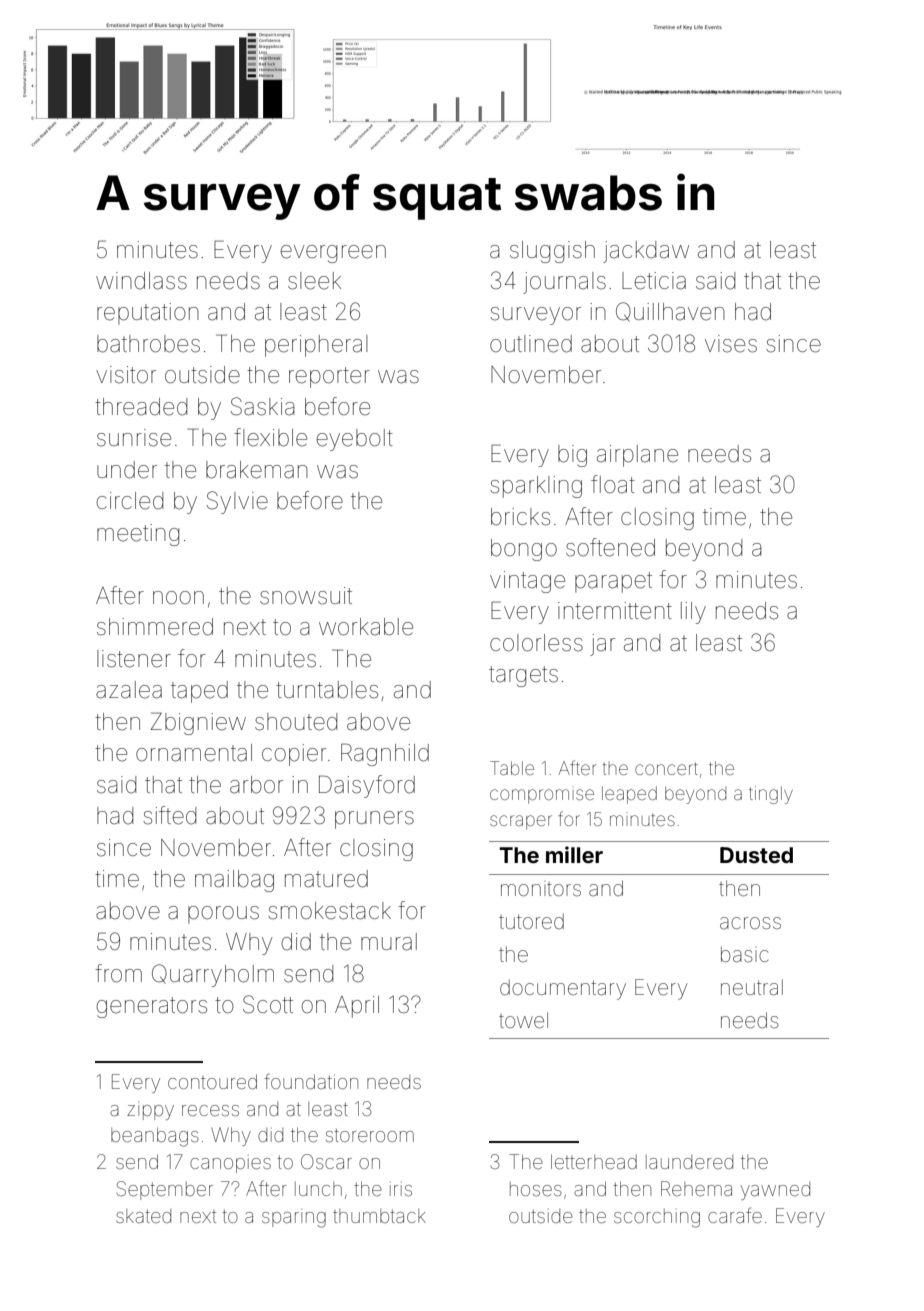 This page has width=924, height=1311. Describe the element at coordinates (670, 312) in the page. I see `Quillhaven` at that location.
